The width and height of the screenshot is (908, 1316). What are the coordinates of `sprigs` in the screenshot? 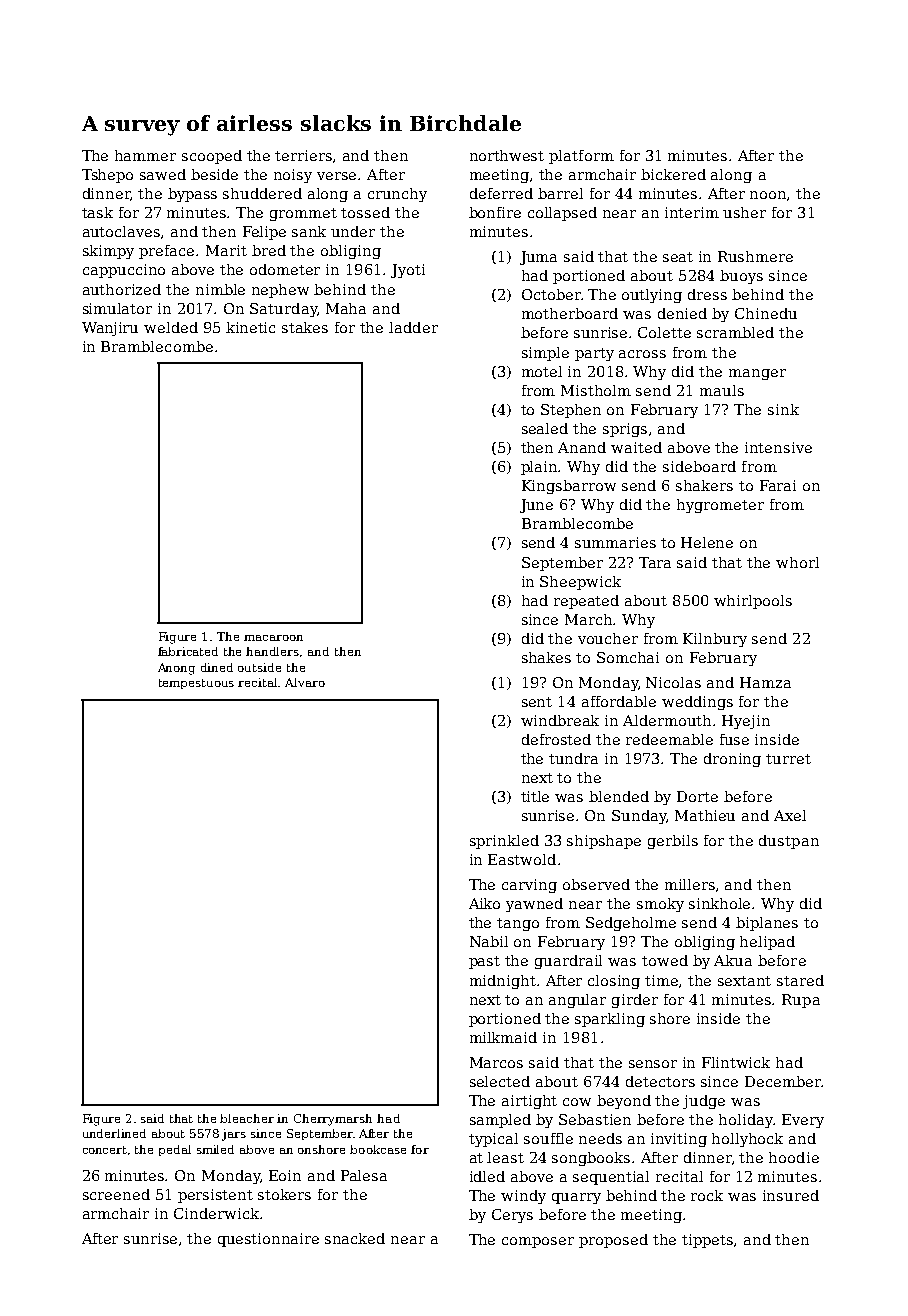 It's located at (625, 430).
